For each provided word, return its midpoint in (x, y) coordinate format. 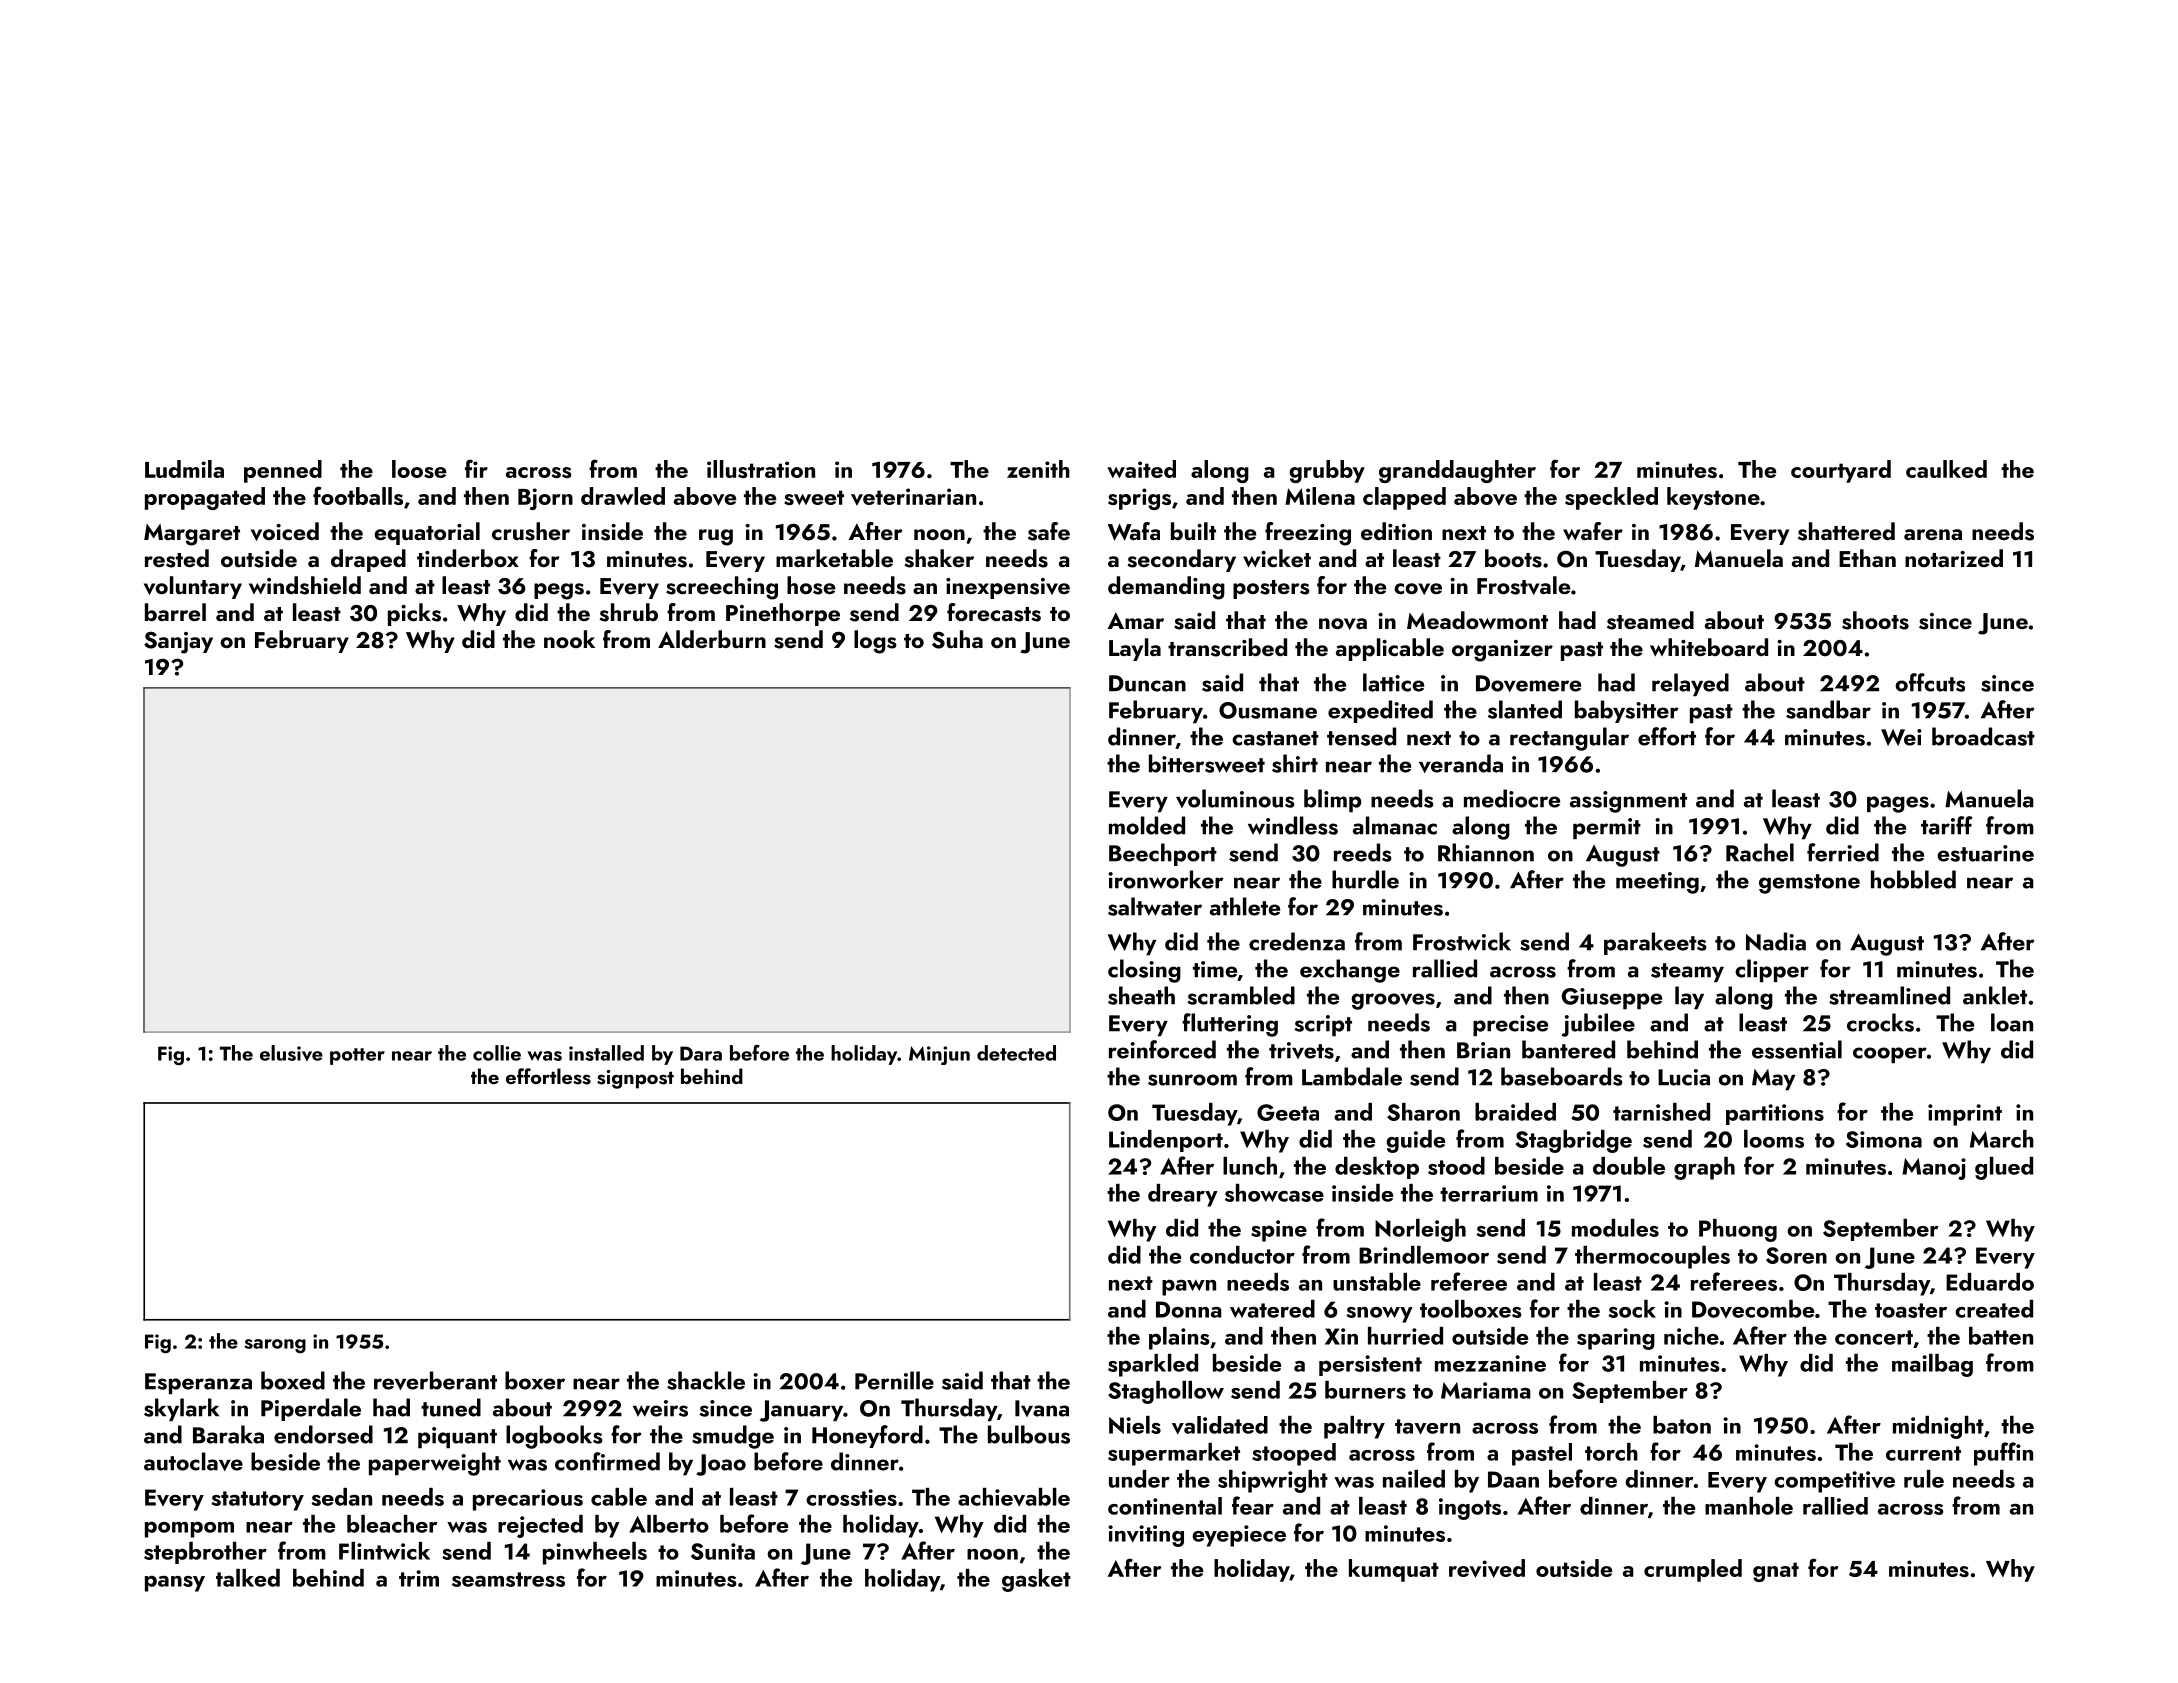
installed (606, 1053)
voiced (285, 531)
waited (1141, 469)
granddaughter (1457, 471)
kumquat (1394, 1570)
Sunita (723, 1551)
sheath (1141, 995)
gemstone (1809, 884)
